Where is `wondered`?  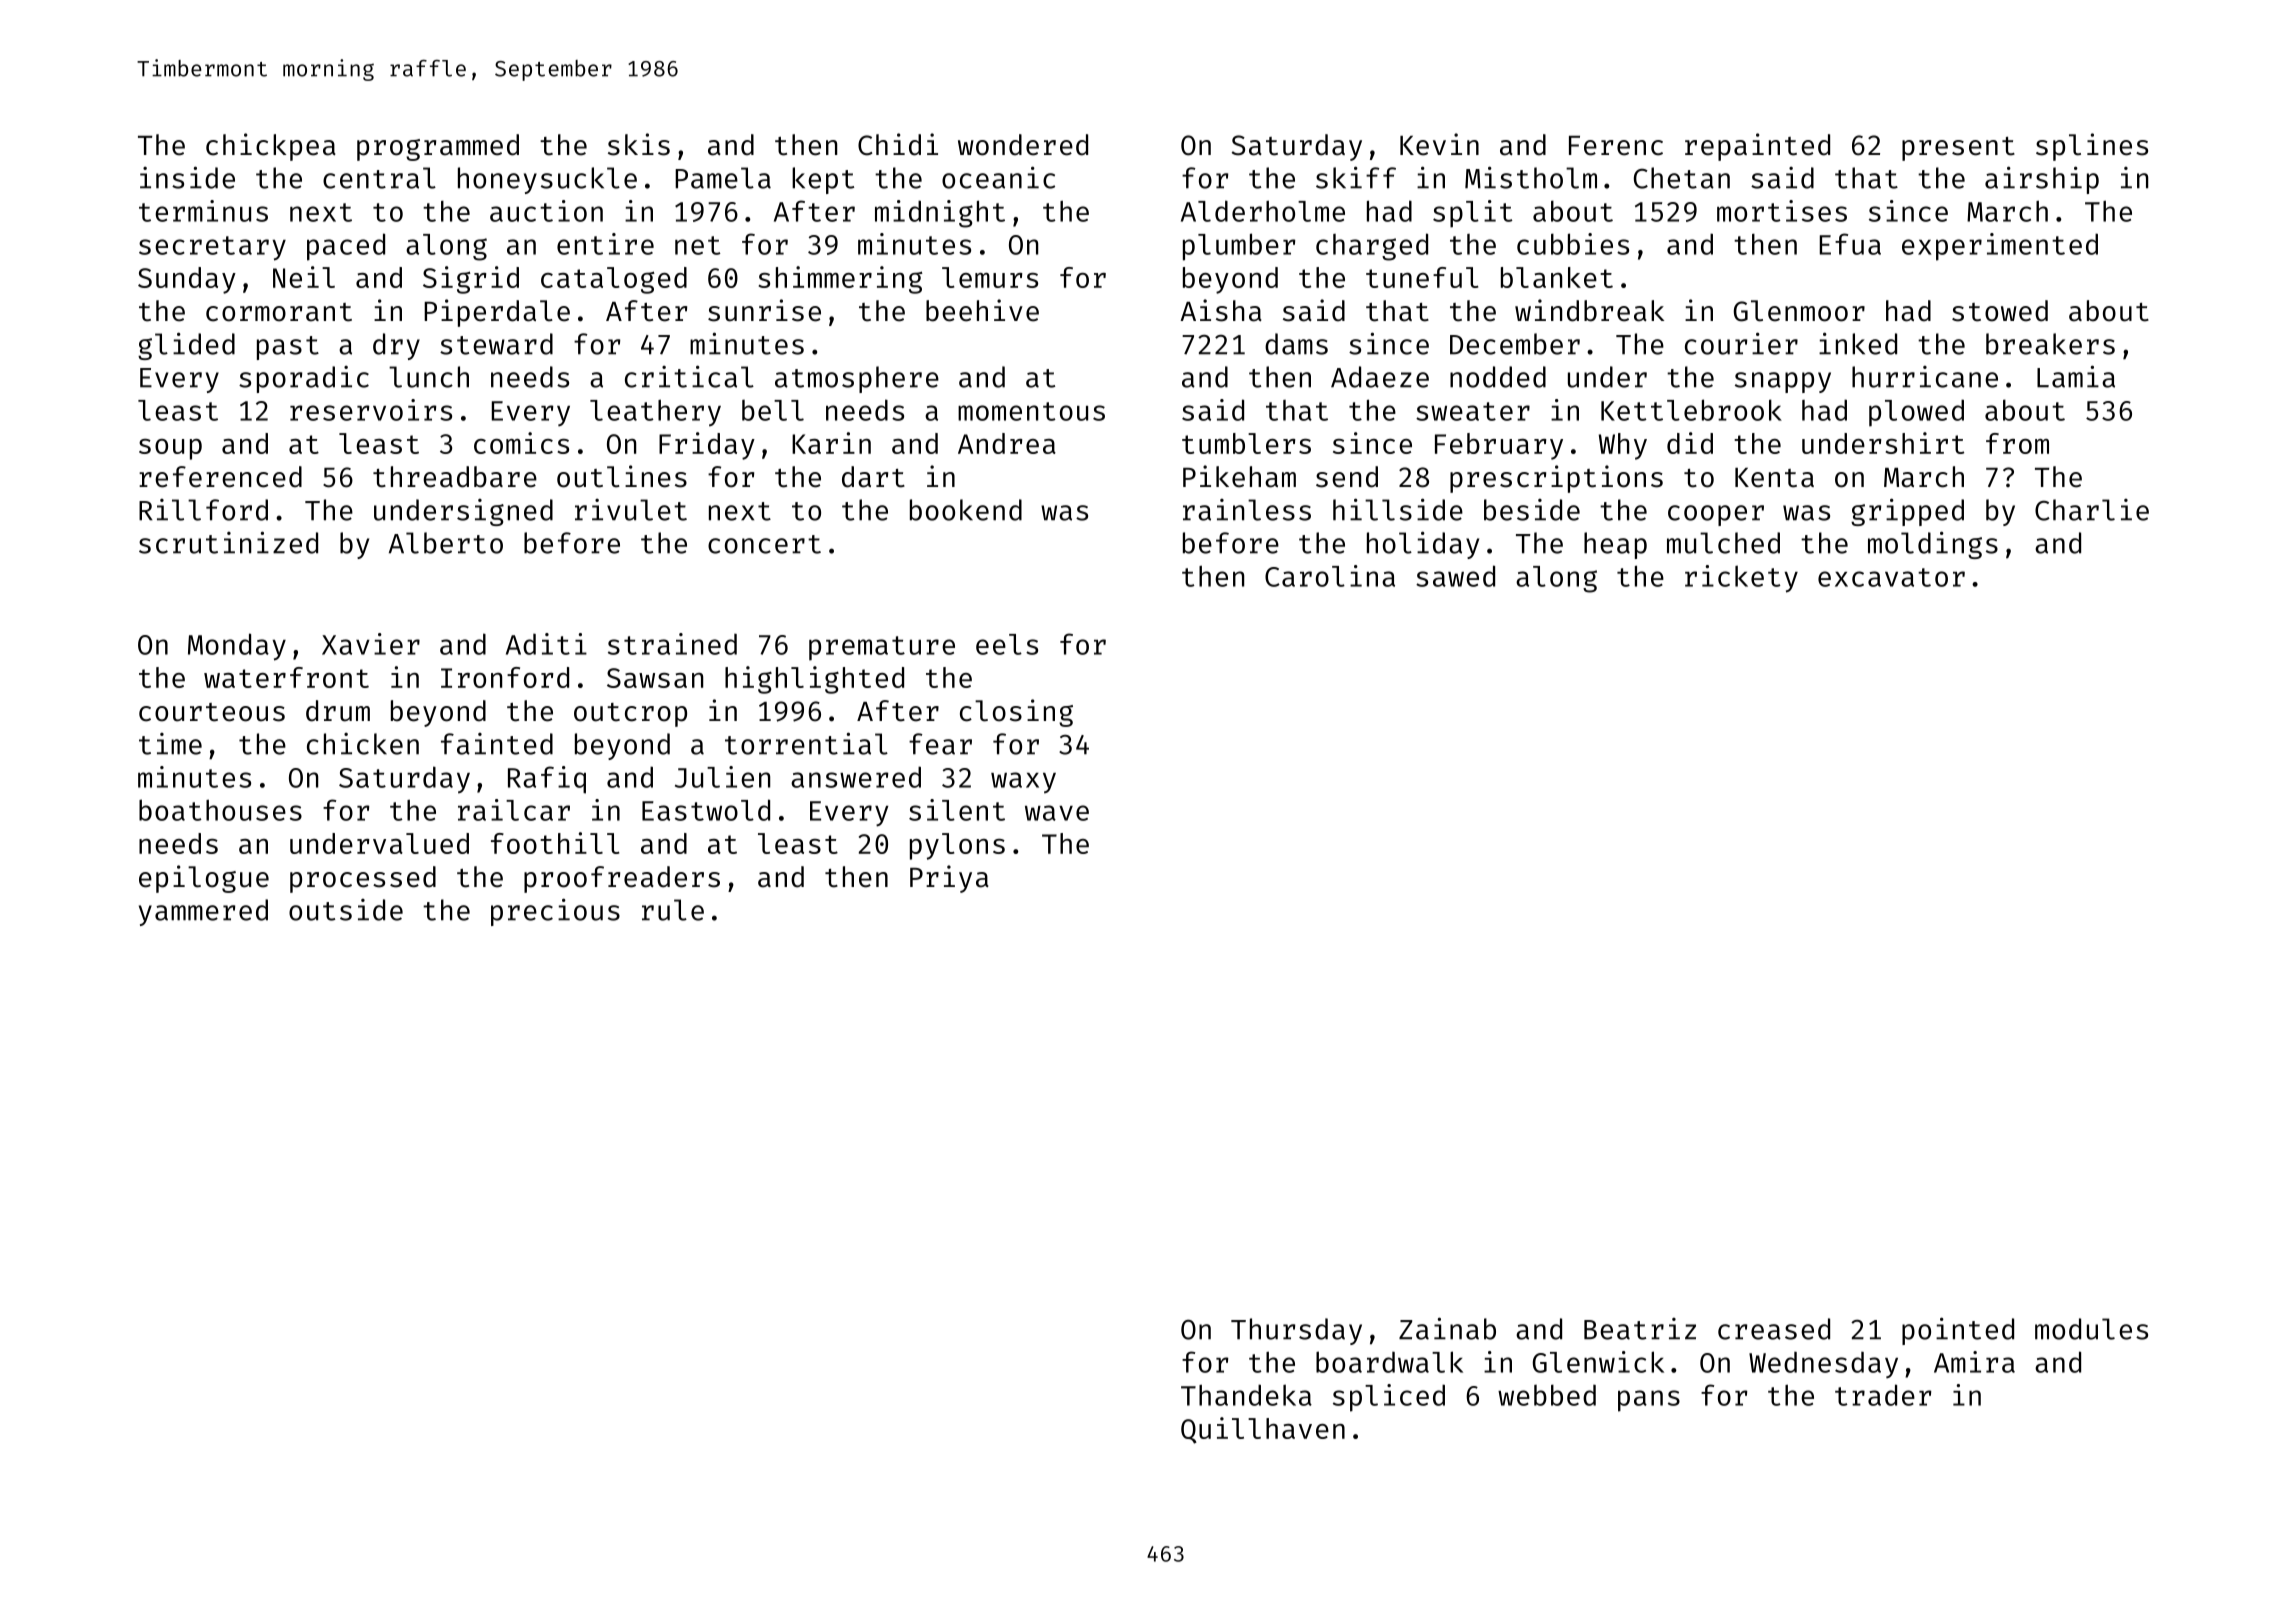 wondered is located at coordinates (1023, 145).
